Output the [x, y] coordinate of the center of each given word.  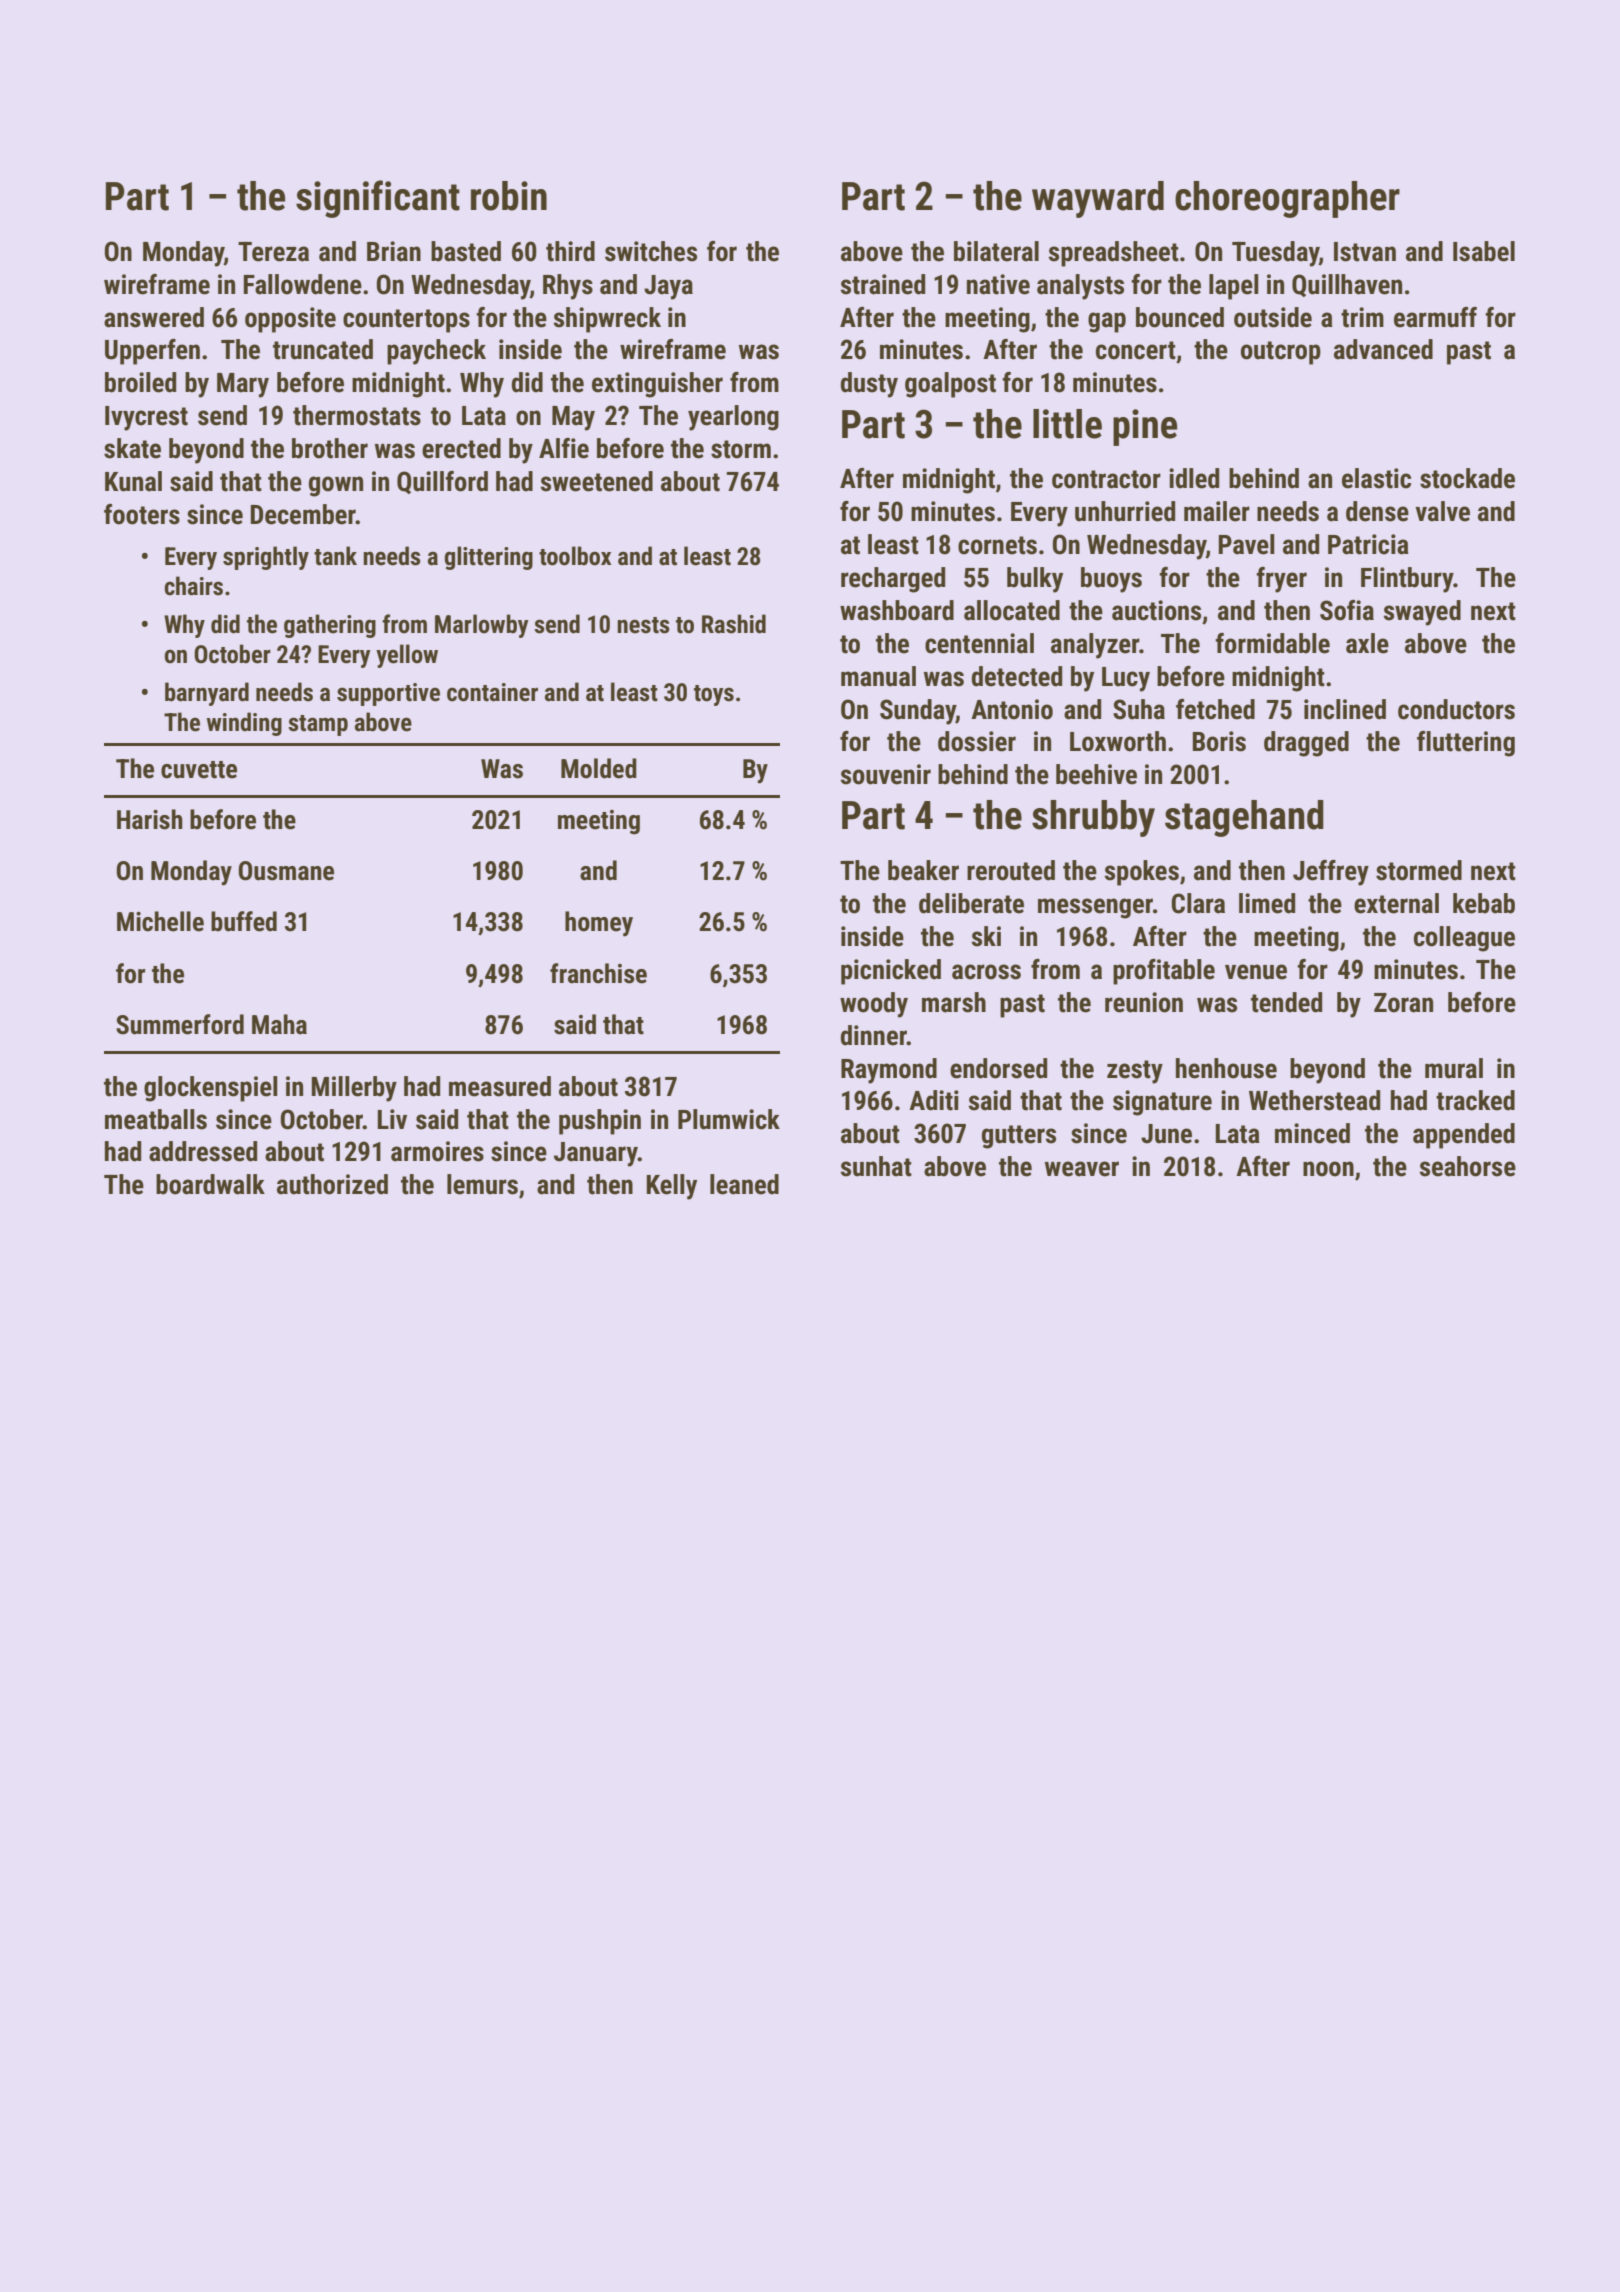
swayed [1422, 613]
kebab [1484, 903]
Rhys [568, 287]
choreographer [1287, 199]
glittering [488, 558]
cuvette [199, 770]
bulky [1035, 580]
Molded [599, 768]
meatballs [156, 1119]
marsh [954, 1002]
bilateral [996, 251]
